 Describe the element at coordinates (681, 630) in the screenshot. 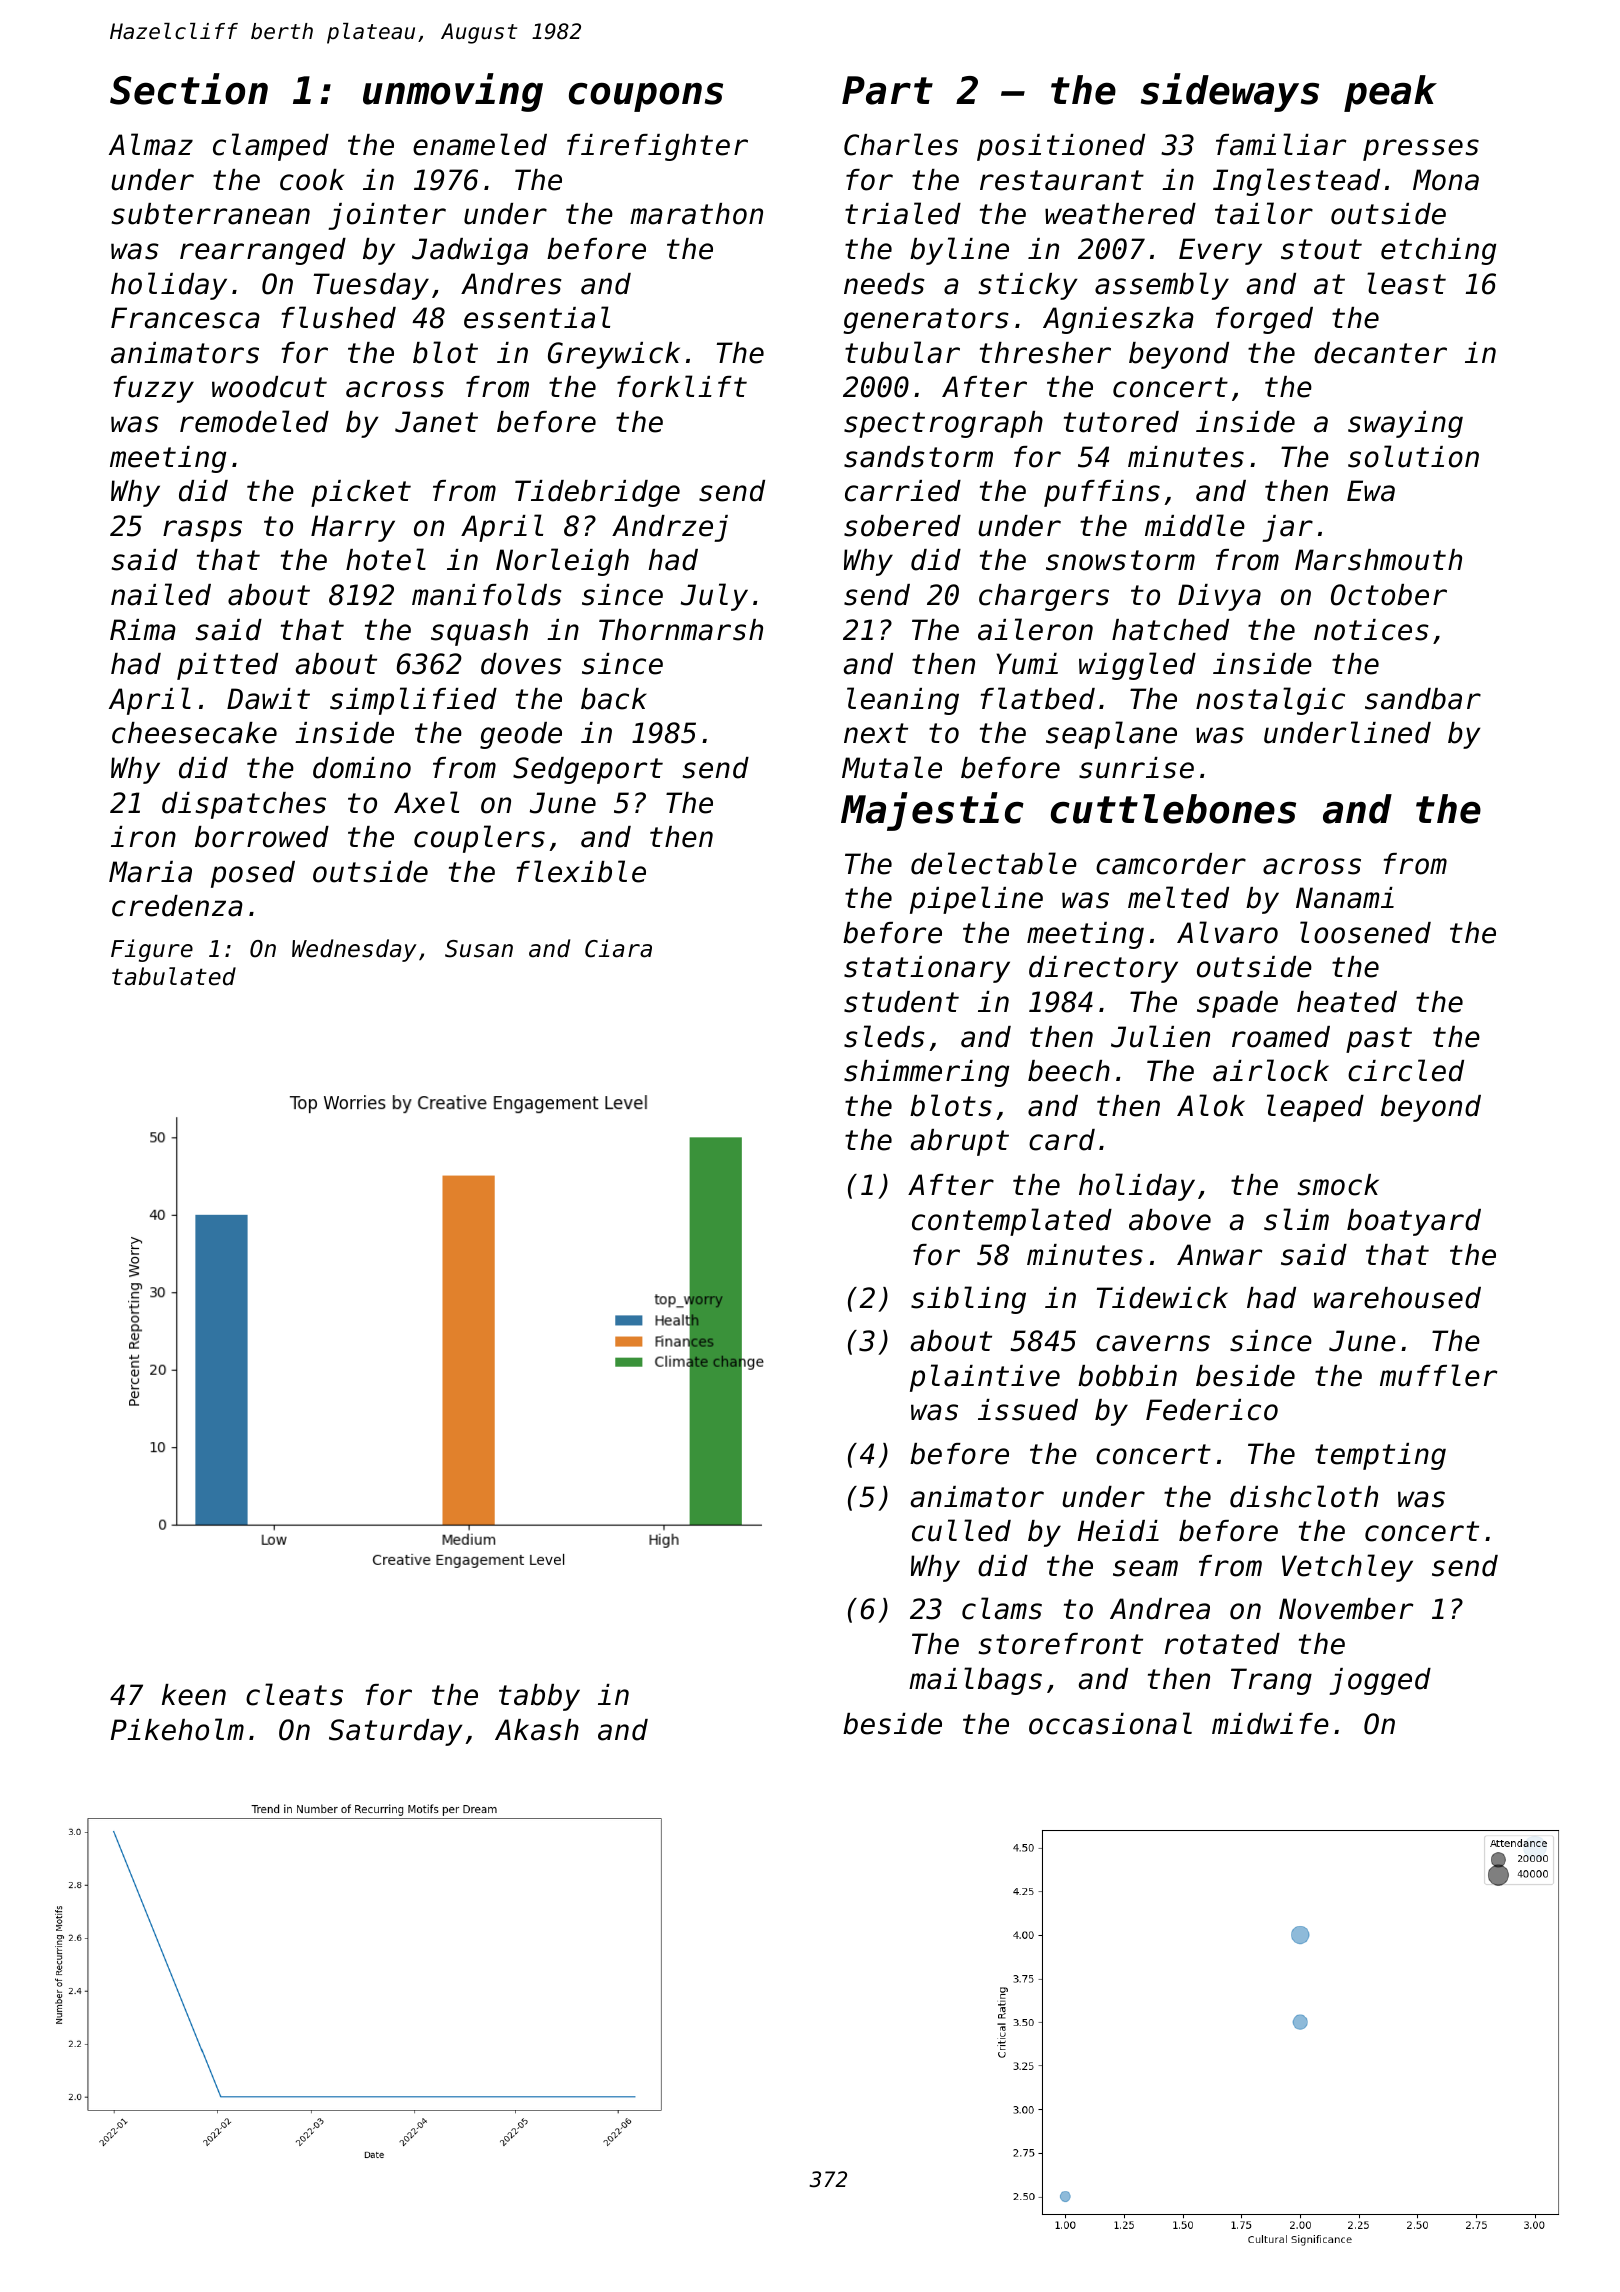

I see `Thornmarsh` at that location.
